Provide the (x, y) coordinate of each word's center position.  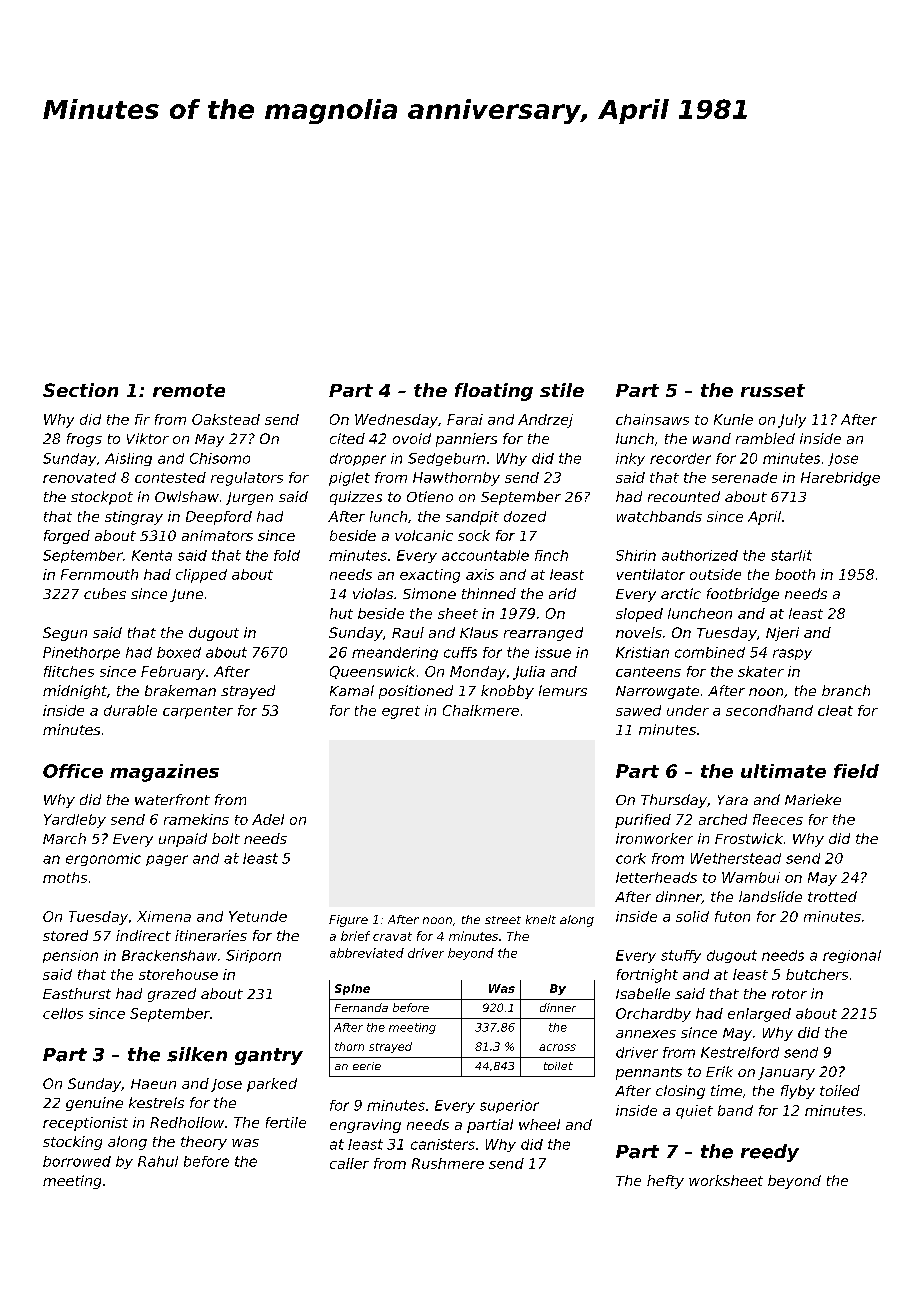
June (186, 595)
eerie (367, 1066)
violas (373, 593)
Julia (529, 673)
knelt (541, 919)
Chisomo (220, 458)
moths (65, 877)
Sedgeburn (446, 459)
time (726, 1090)
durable (130, 710)
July (792, 421)
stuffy (681, 956)
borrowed (77, 1161)
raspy (792, 654)
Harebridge (840, 479)
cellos (63, 1013)
